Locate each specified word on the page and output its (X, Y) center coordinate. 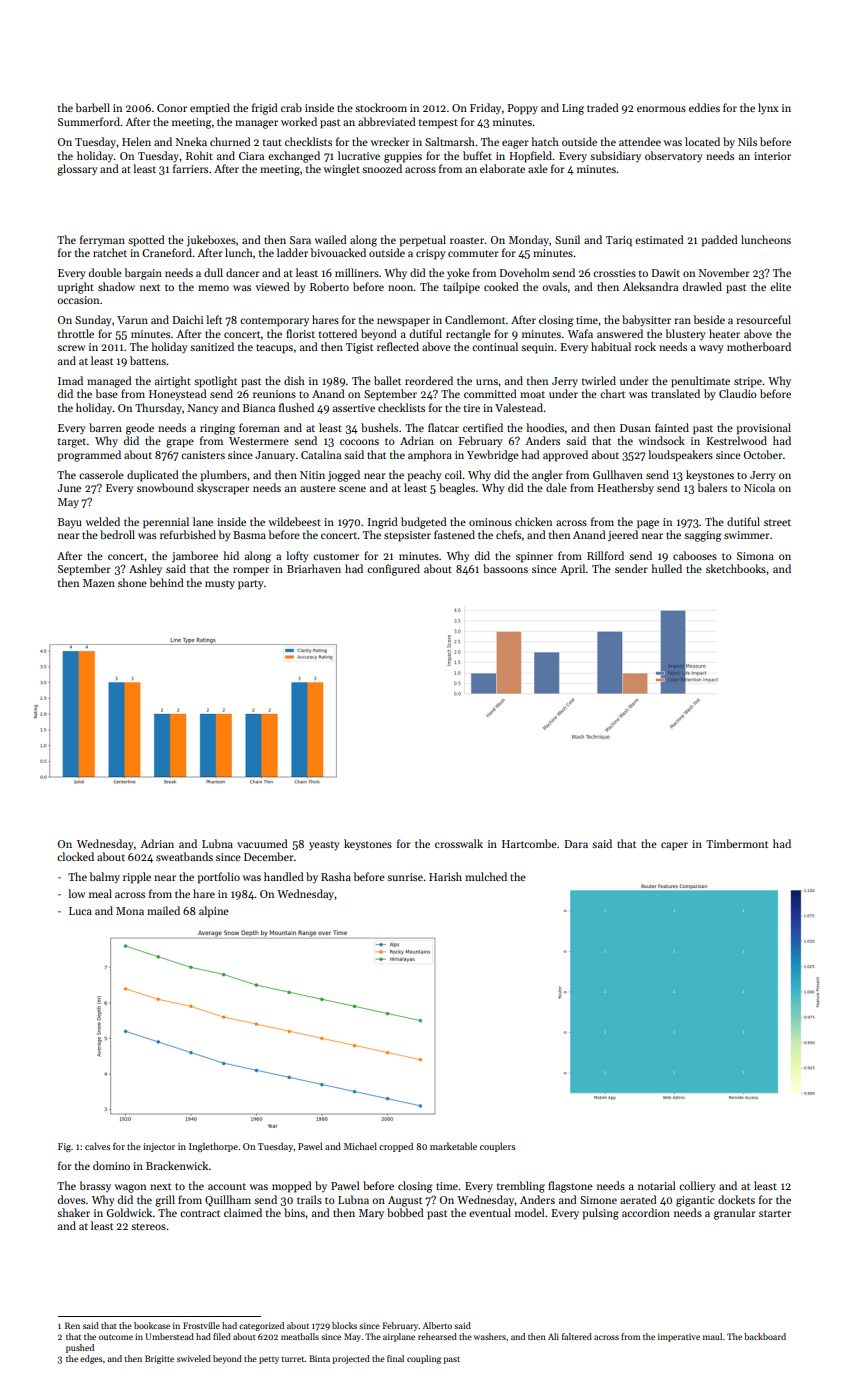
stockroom (381, 107)
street (777, 522)
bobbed (405, 1212)
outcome (116, 1337)
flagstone (570, 1187)
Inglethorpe (213, 1147)
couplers (497, 1147)
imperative (679, 1337)
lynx (768, 109)
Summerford (89, 121)
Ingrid (383, 523)
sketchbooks (736, 568)
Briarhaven (314, 568)
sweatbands (184, 856)
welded (103, 521)
